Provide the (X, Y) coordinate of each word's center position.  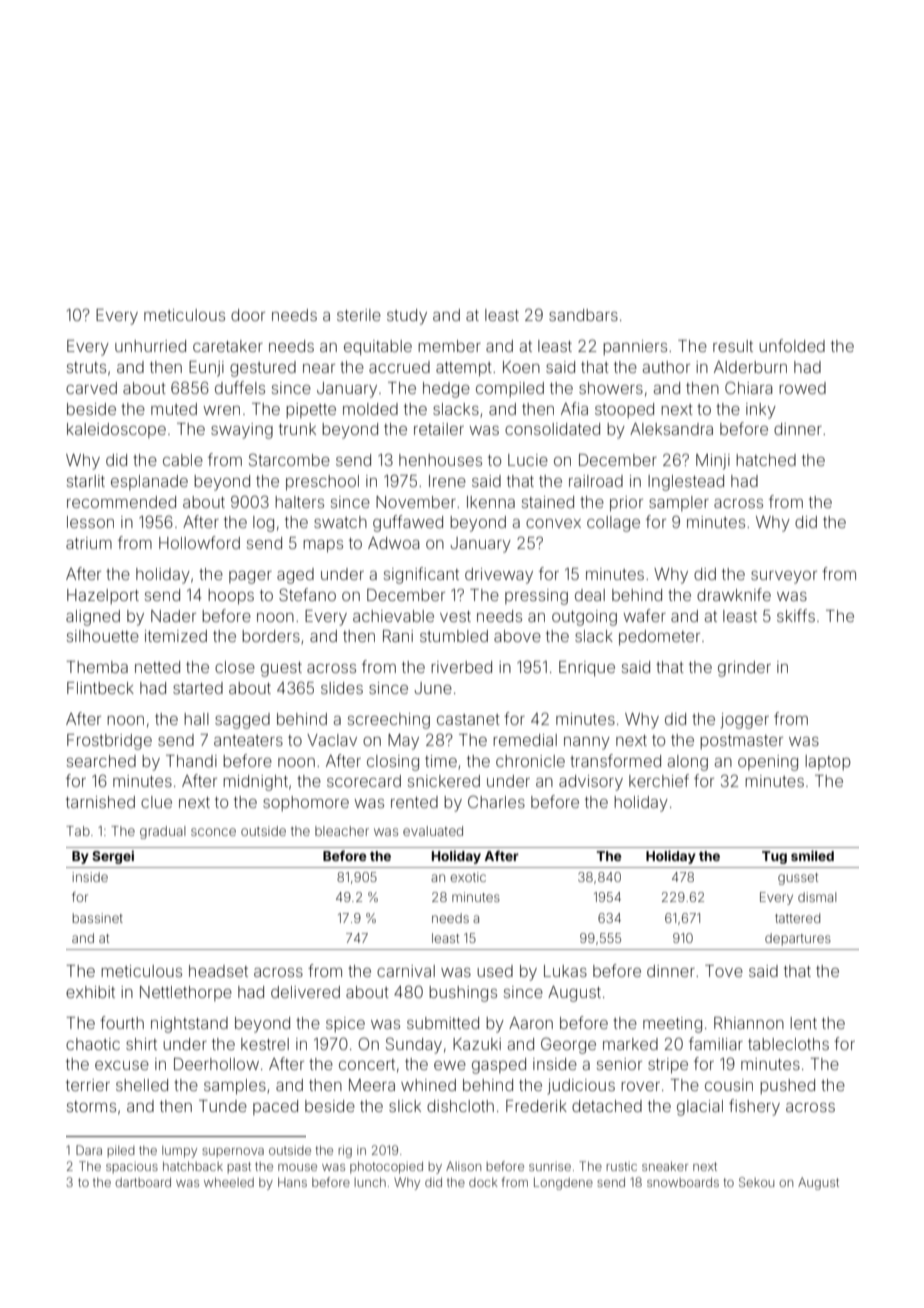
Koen (521, 367)
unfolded (792, 345)
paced (275, 1107)
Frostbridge (109, 742)
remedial (525, 740)
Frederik (536, 1106)
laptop (828, 762)
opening (768, 763)
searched (101, 761)
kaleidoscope (116, 430)
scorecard (364, 781)
